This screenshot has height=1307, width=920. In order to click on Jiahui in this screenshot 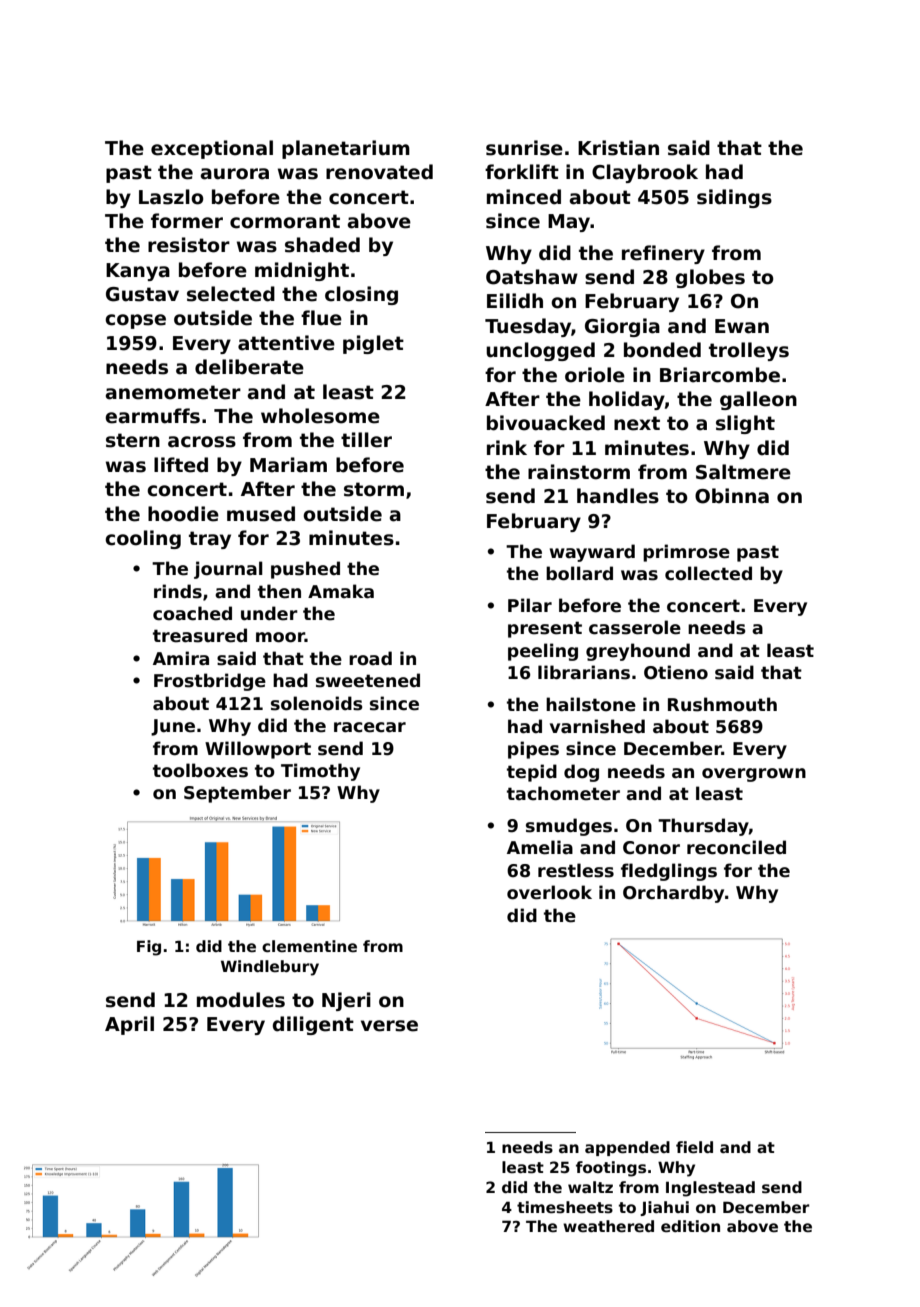, I will do `click(664, 1208)`.
